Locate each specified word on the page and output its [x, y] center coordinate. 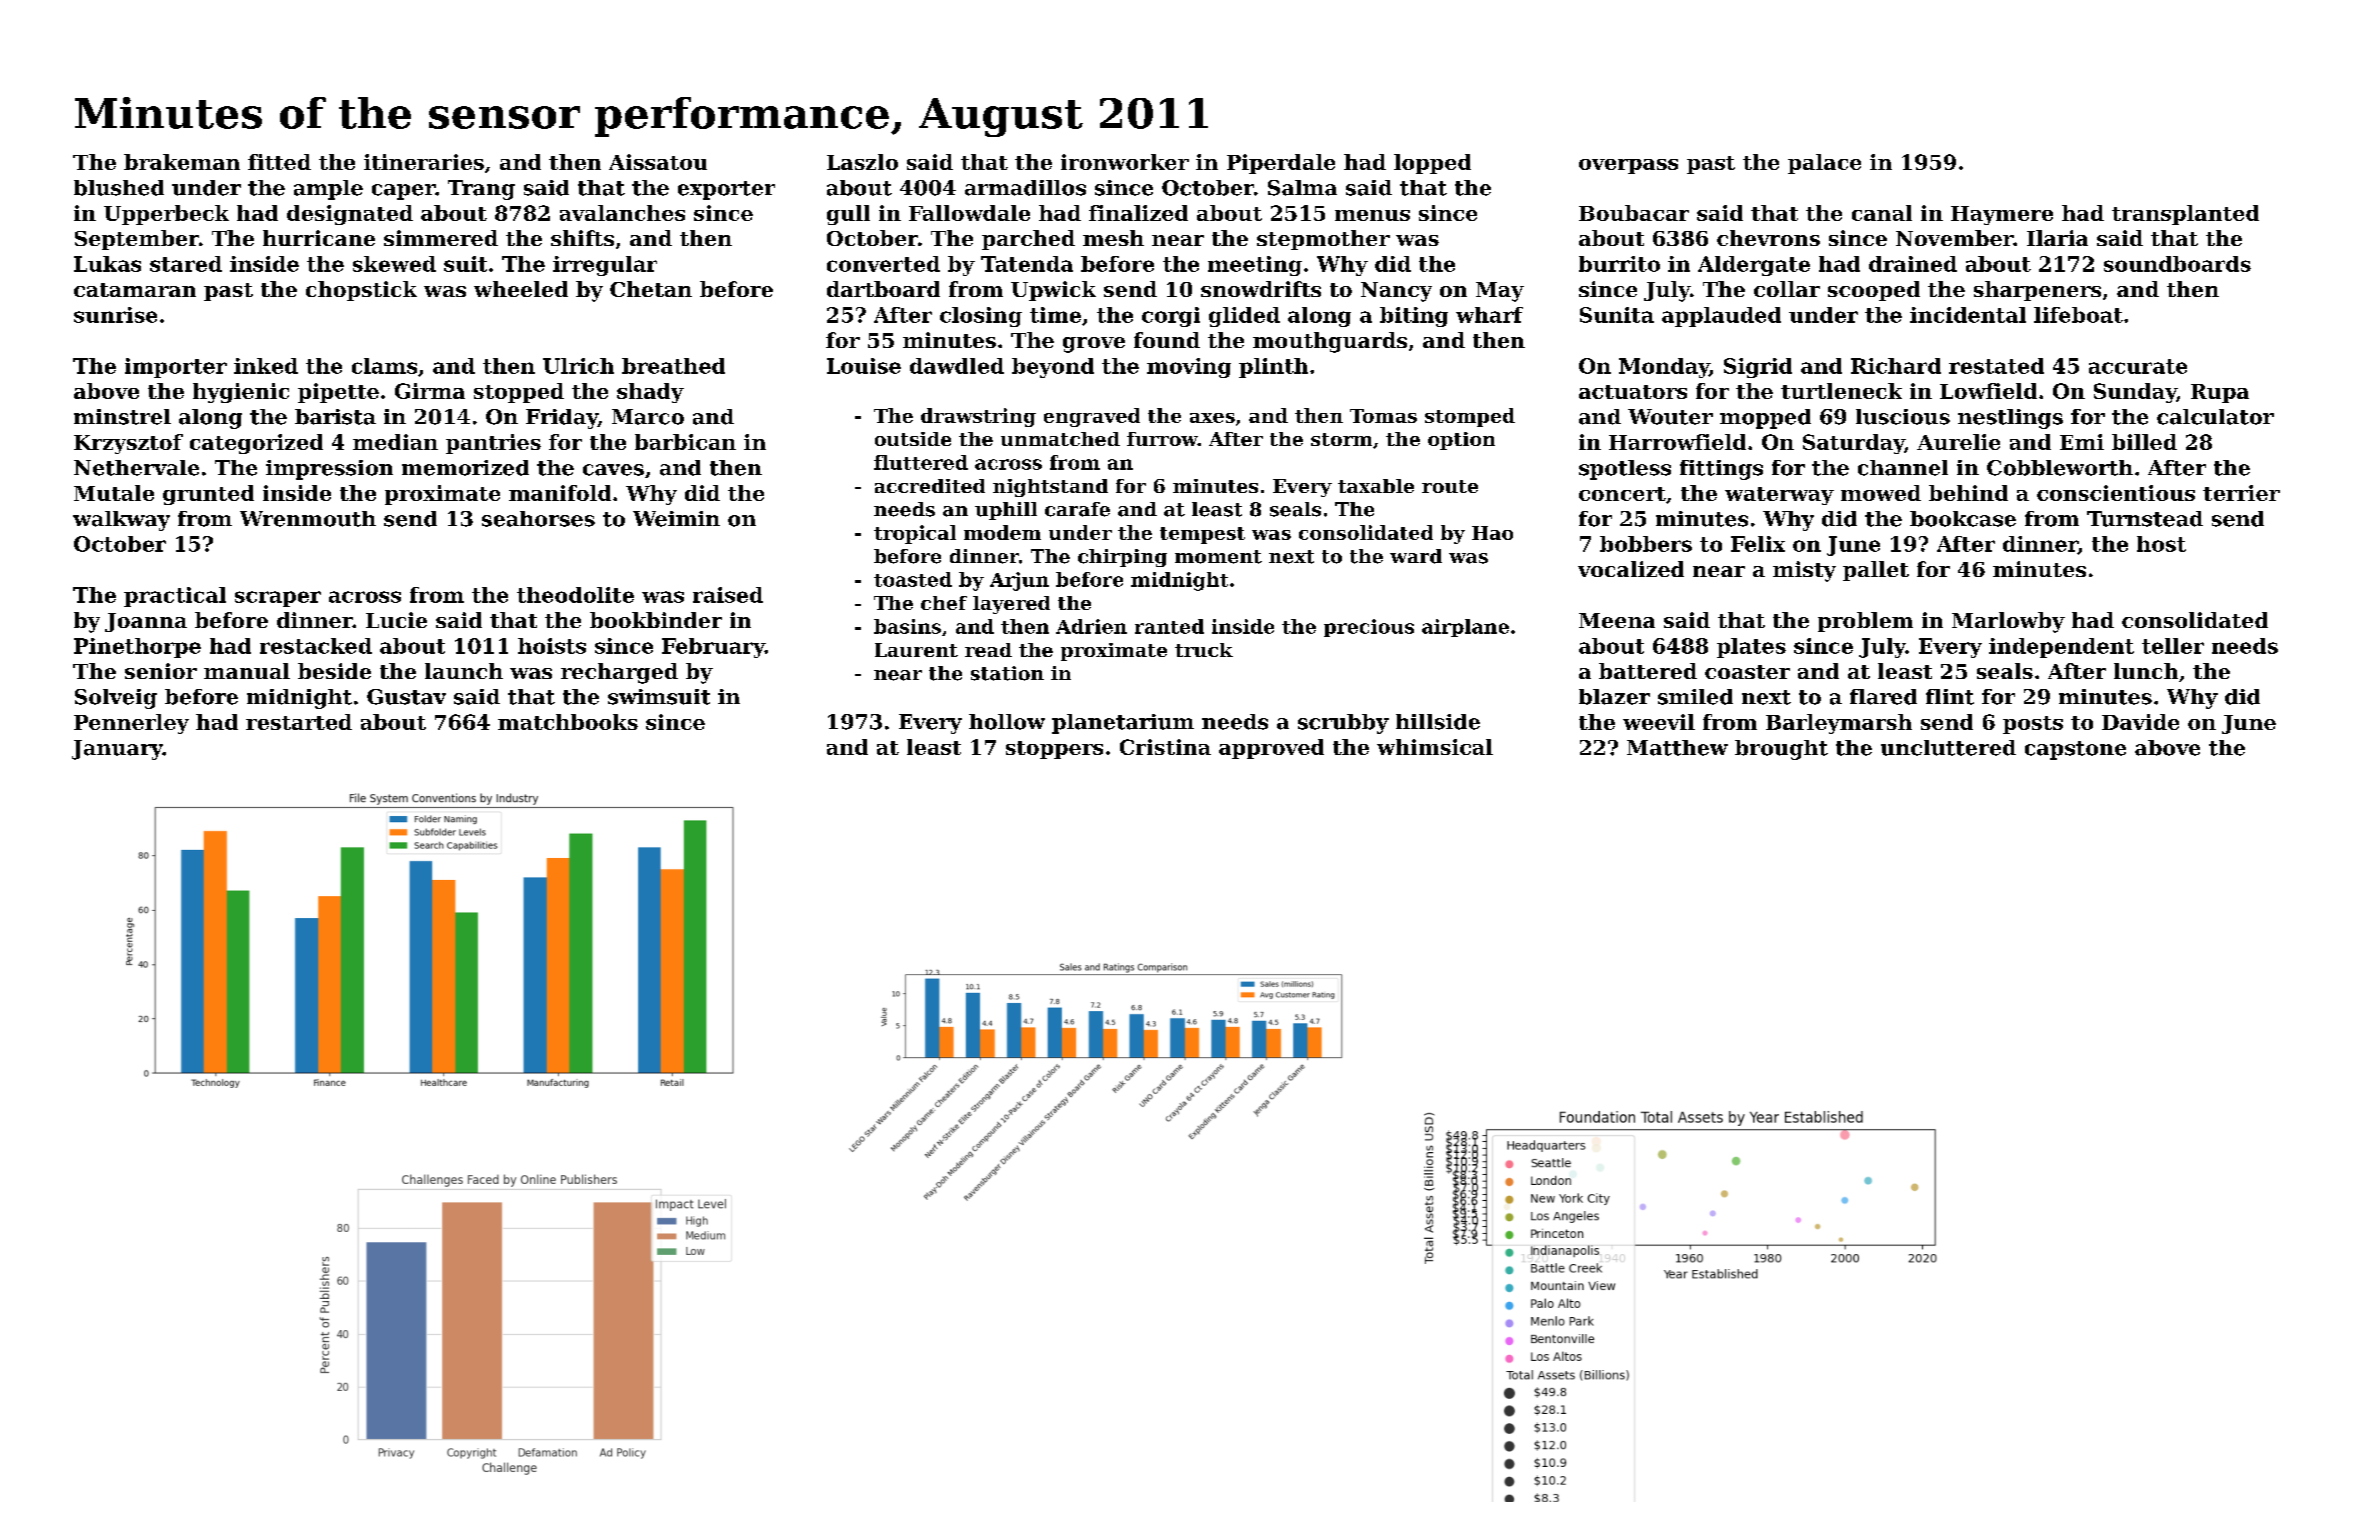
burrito [1619, 264]
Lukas [107, 264]
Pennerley [131, 724]
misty [1804, 571]
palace [1824, 164]
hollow [1007, 722]
